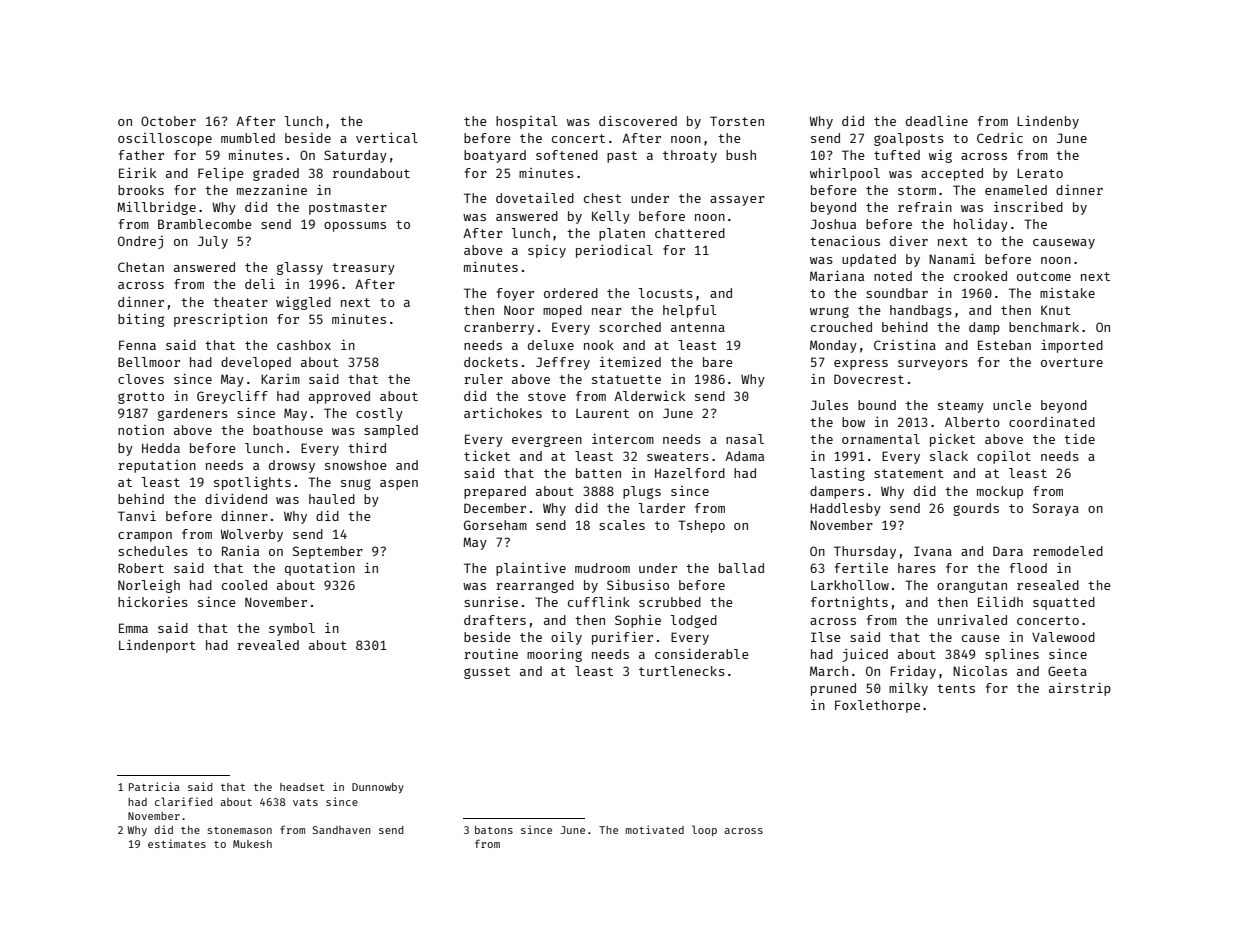 The height and width of the image is (952, 1233). I want to click on stove, so click(547, 396).
